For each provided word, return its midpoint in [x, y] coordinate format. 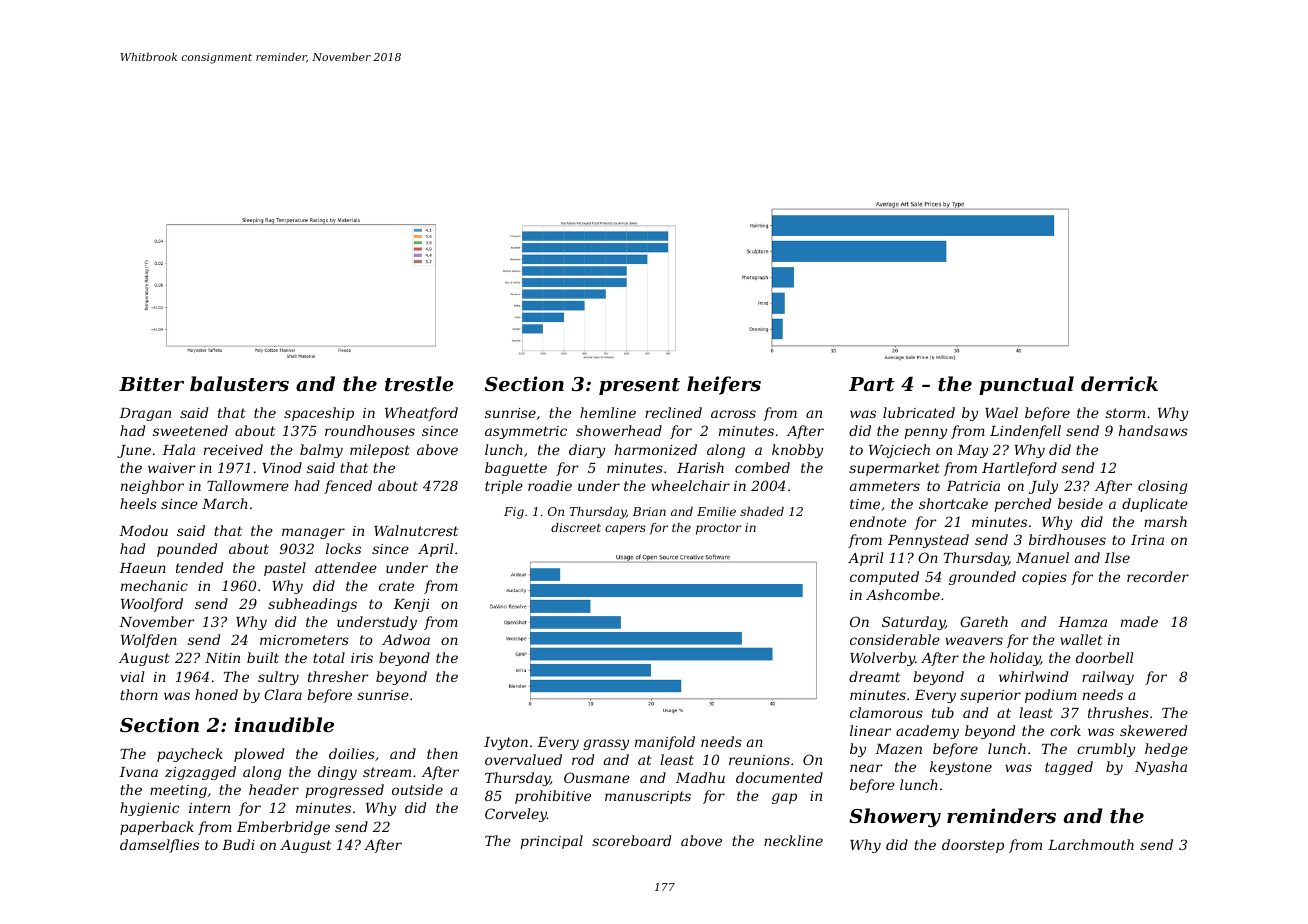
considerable [895, 639]
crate [396, 586]
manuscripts [648, 797]
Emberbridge [283, 828]
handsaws [1153, 430]
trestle [419, 383]
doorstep [973, 846]
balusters [239, 384]
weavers [974, 641]
